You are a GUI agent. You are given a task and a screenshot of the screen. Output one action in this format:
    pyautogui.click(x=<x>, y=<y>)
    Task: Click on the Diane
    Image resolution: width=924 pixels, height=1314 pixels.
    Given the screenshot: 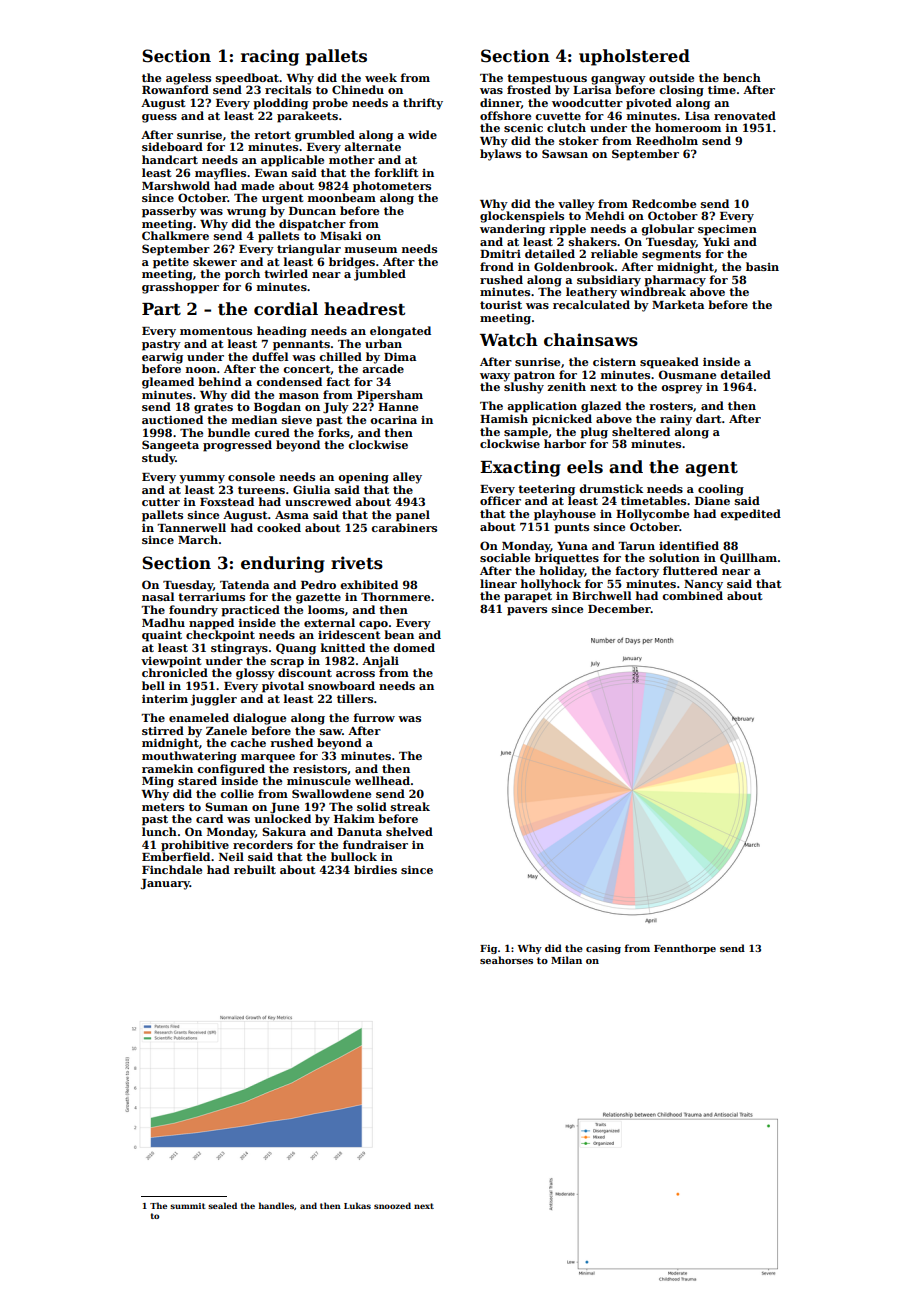 What is the action you would take?
    pyautogui.click(x=712, y=501)
